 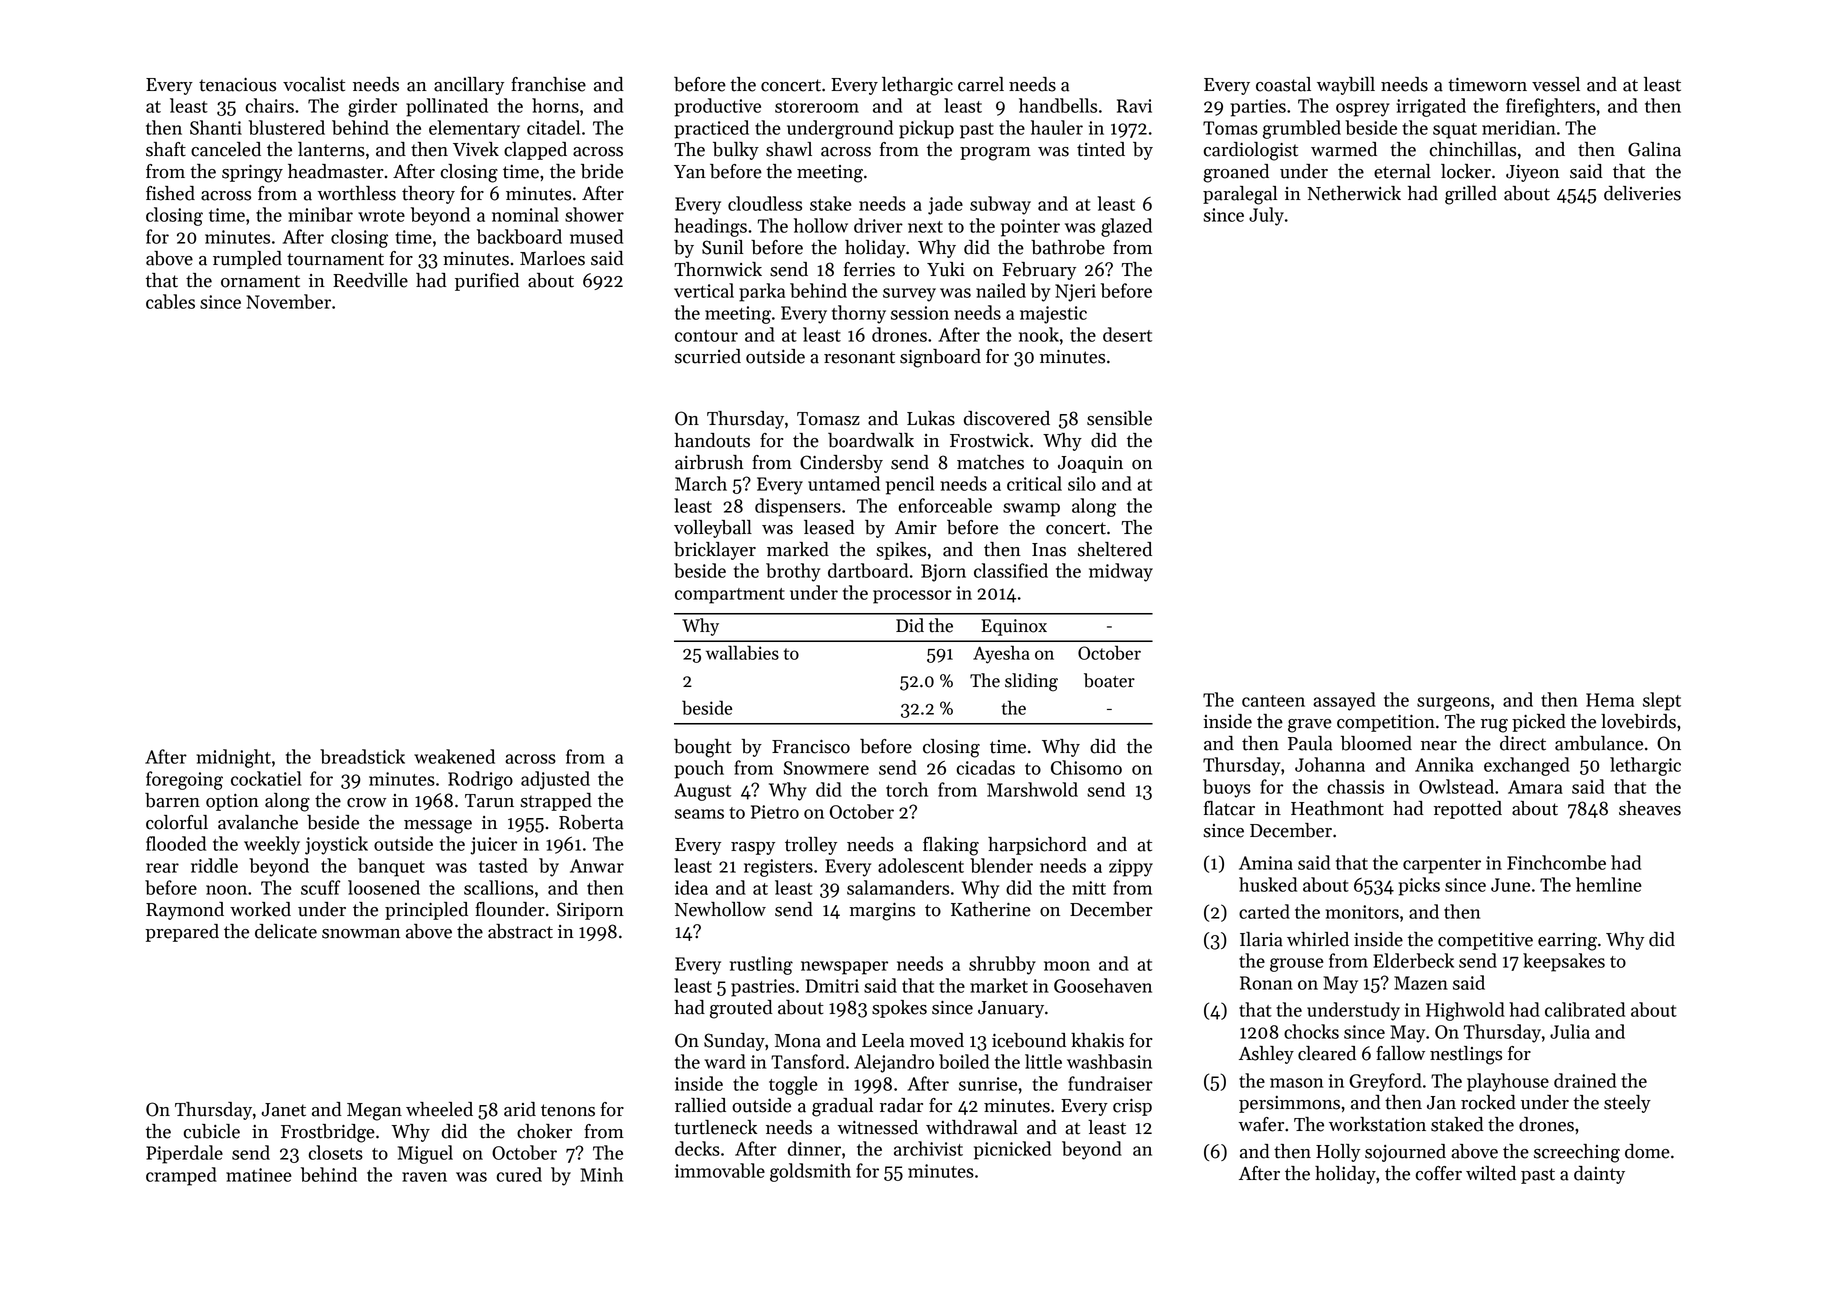 I want to click on carted, so click(x=1264, y=911).
